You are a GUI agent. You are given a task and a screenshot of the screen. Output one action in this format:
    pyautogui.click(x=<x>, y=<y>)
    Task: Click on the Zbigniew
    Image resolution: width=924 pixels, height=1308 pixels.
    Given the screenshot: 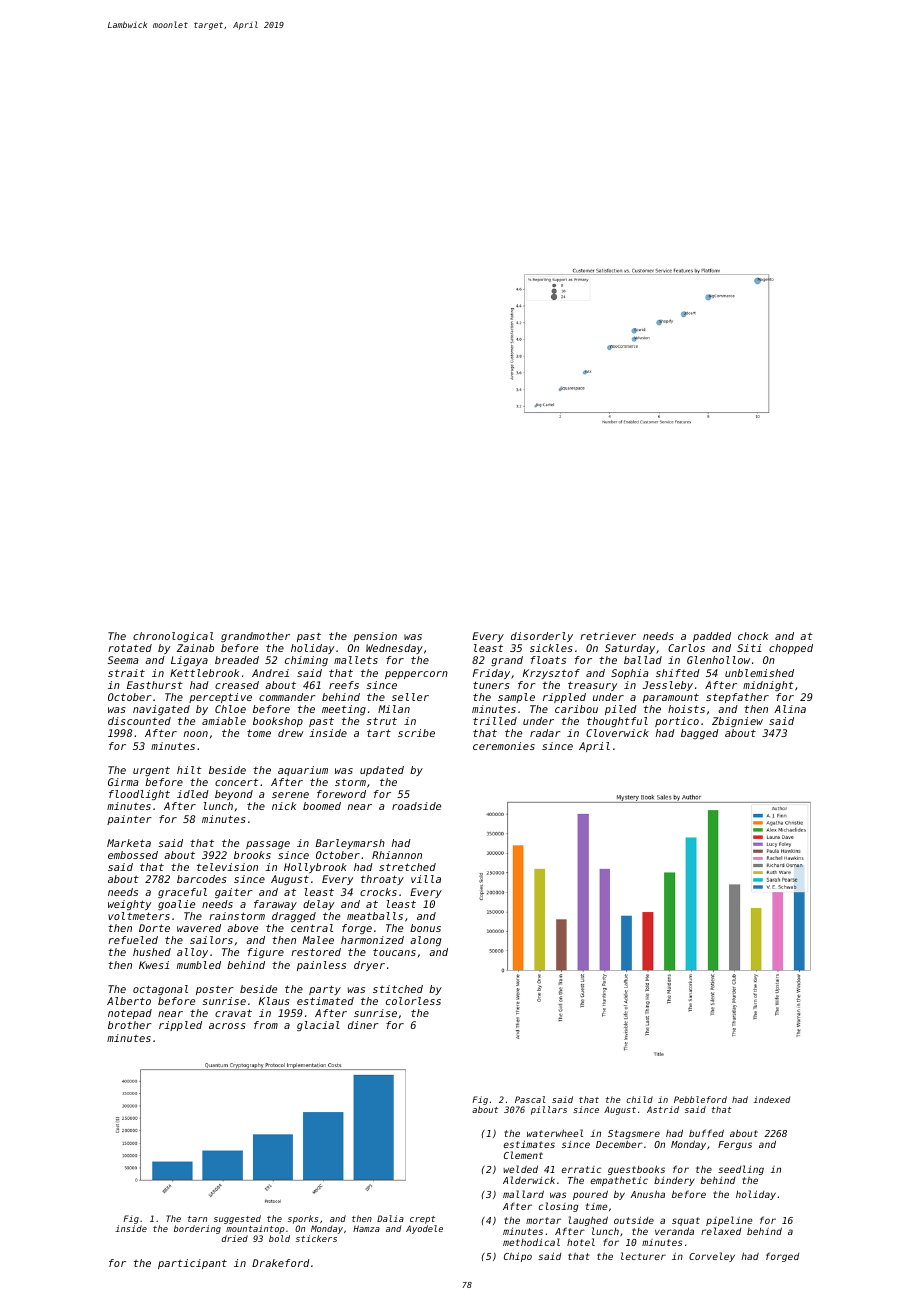 What is the action you would take?
    pyautogui.click(x=737, y=722)
